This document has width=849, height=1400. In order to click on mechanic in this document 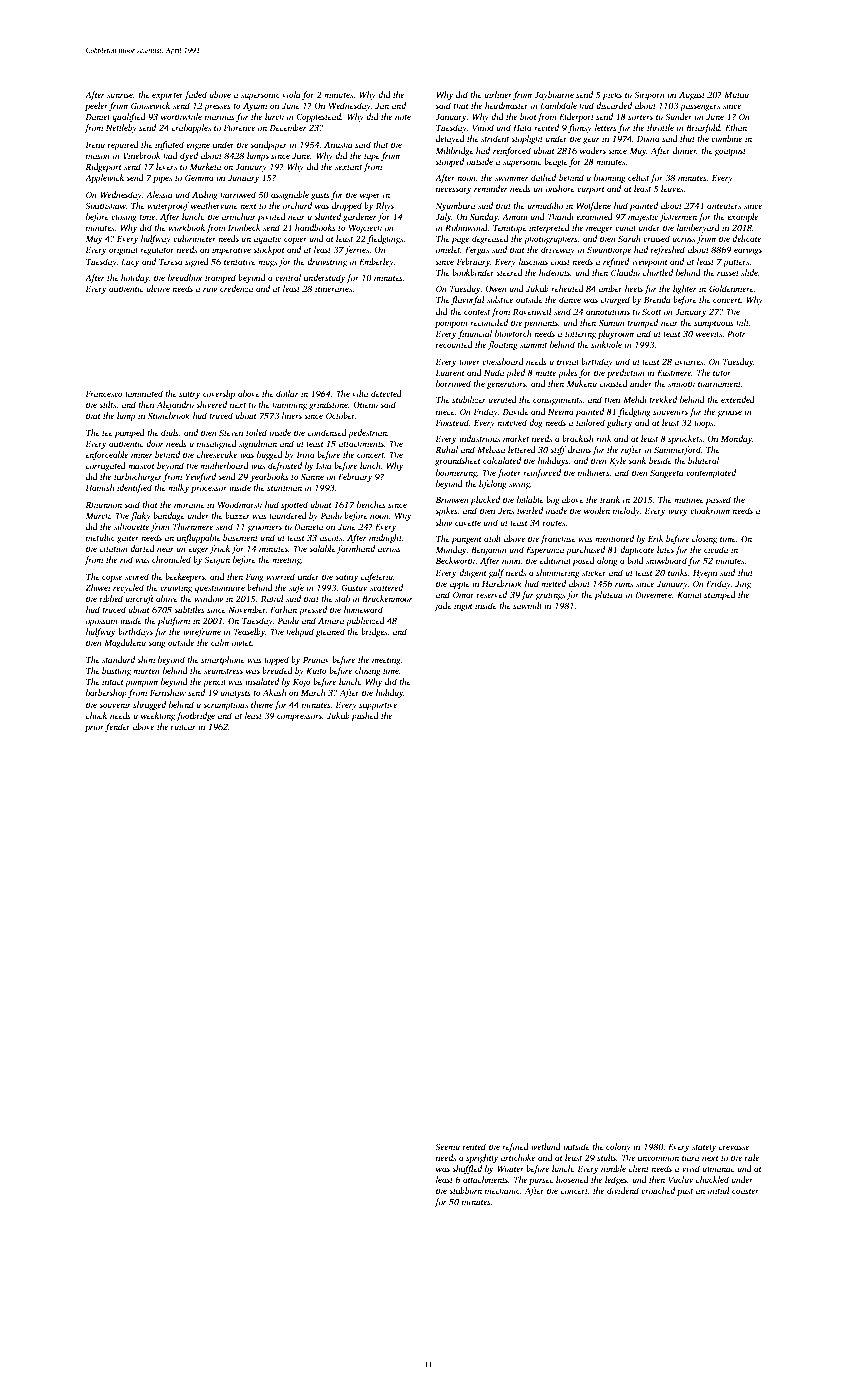, I will do `click(502, 1190)`.
